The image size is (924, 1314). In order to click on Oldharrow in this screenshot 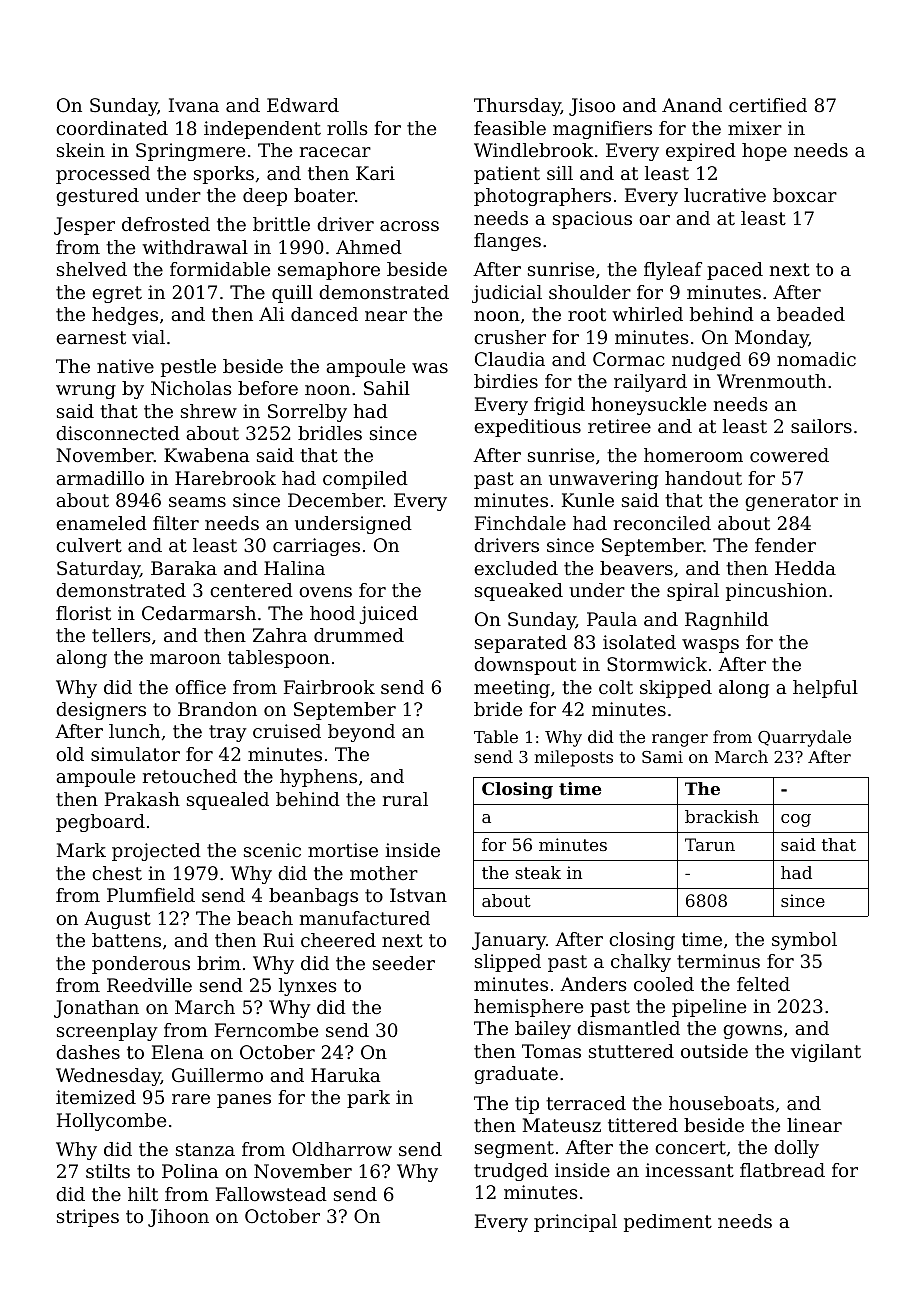, I will do `click(342, 1149)`.
